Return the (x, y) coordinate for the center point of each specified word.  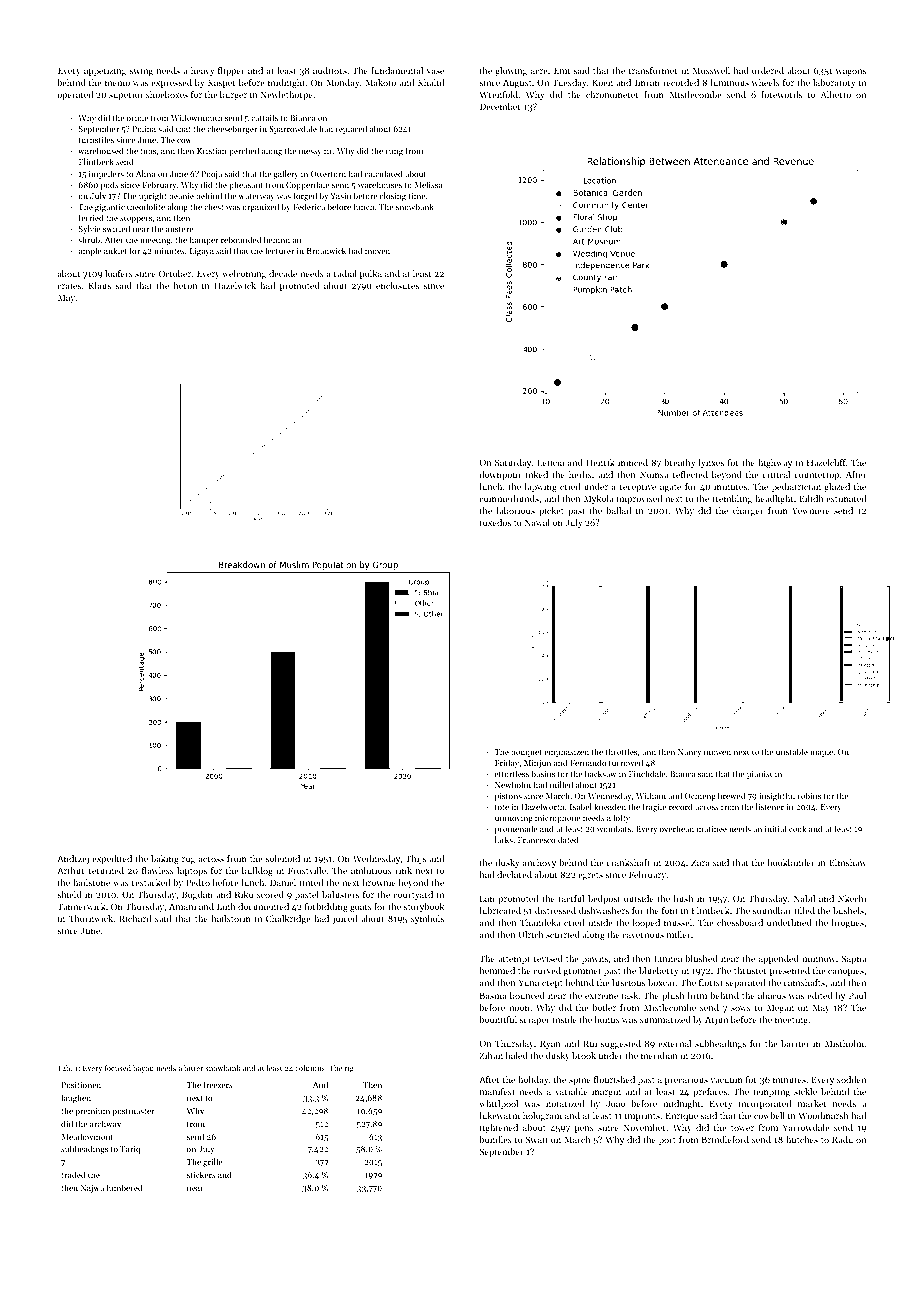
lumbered (124, 1187)
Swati (537, 1139)
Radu (842, 1139)
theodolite (146, 206)
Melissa (429, 184)
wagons (851, 72)
